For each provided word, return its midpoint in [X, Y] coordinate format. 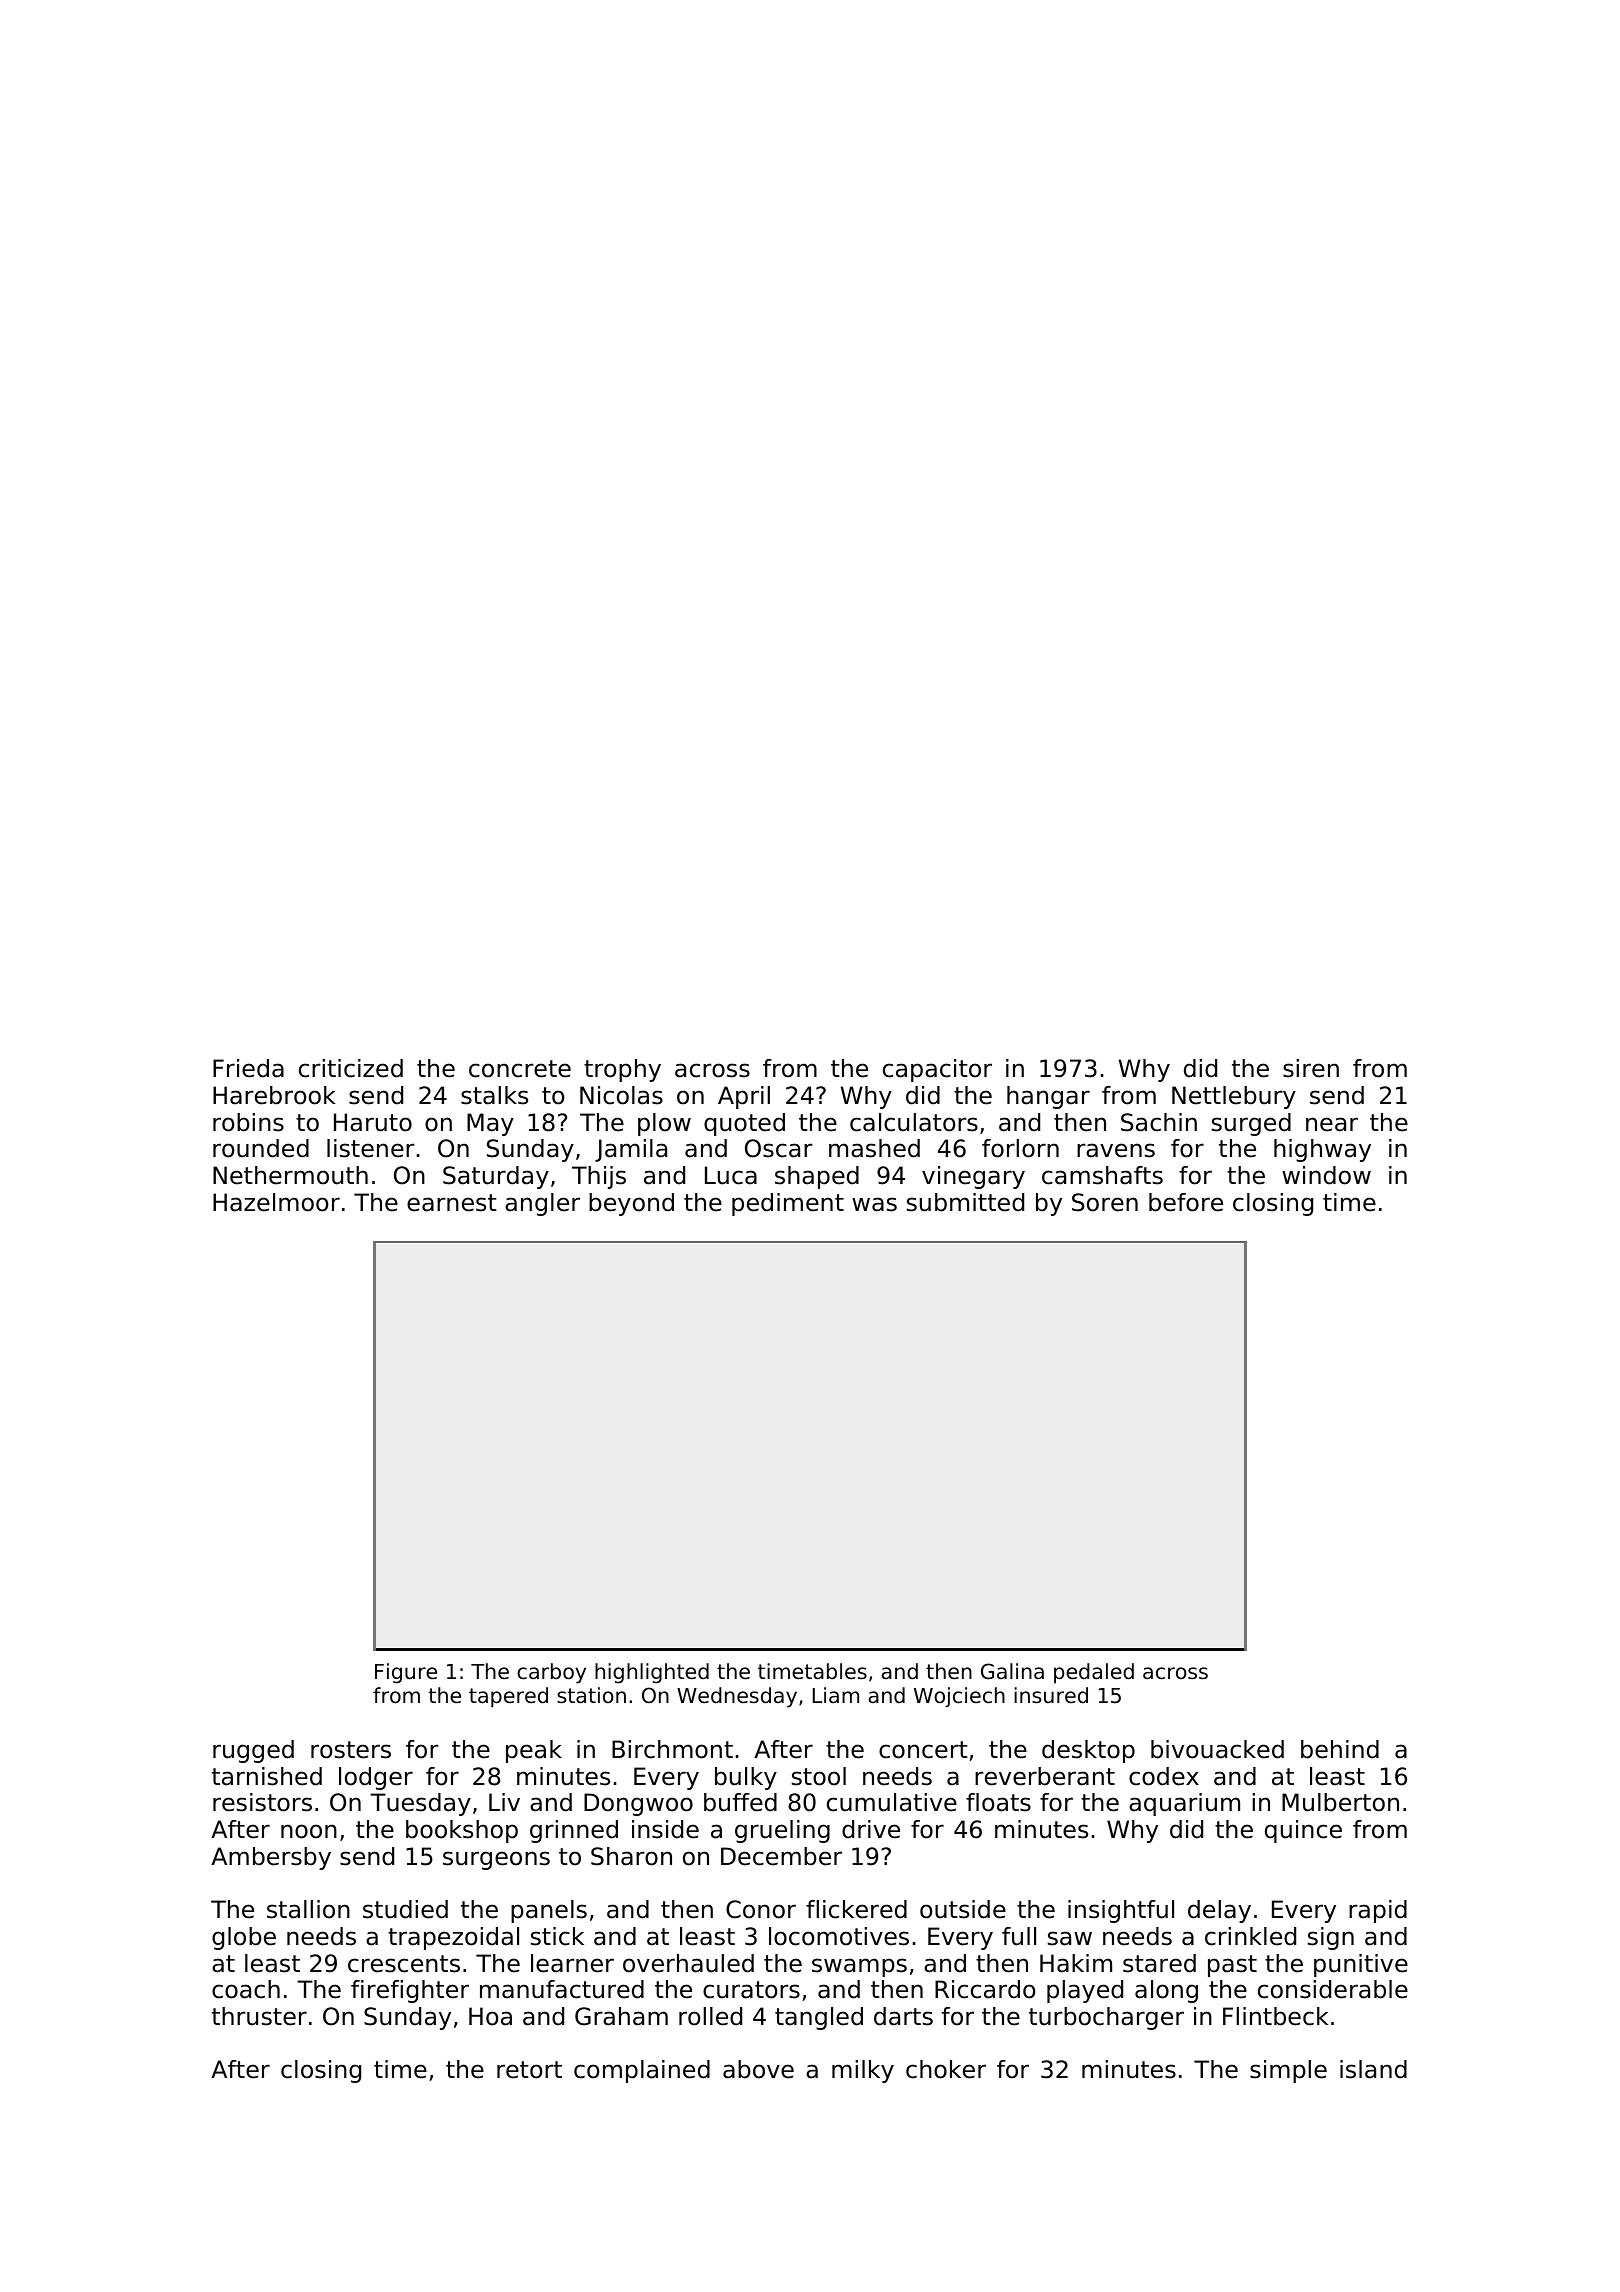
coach [246, 1989]
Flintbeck [1275, 2016]
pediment [788, 1204]
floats [998, 1802]
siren [1311, 1068]
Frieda [248, 1068]
